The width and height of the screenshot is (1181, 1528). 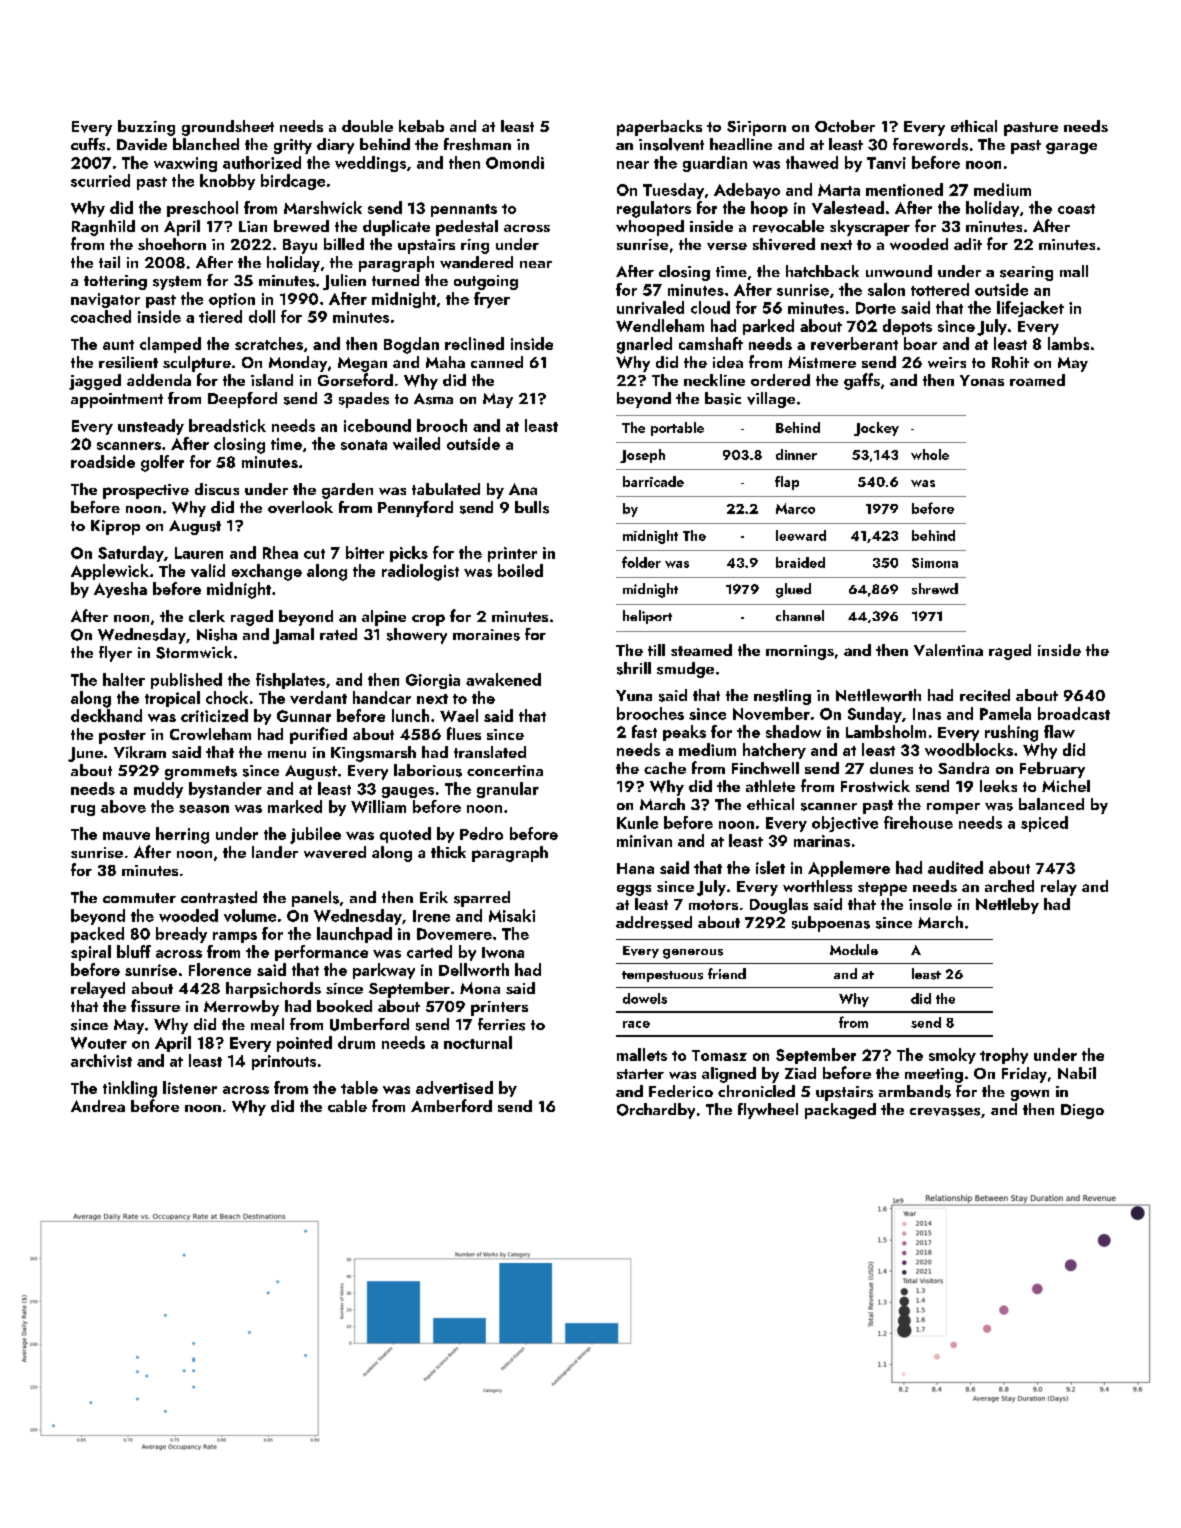 I want to click on unrivaled, so click(x=650, y=307).
